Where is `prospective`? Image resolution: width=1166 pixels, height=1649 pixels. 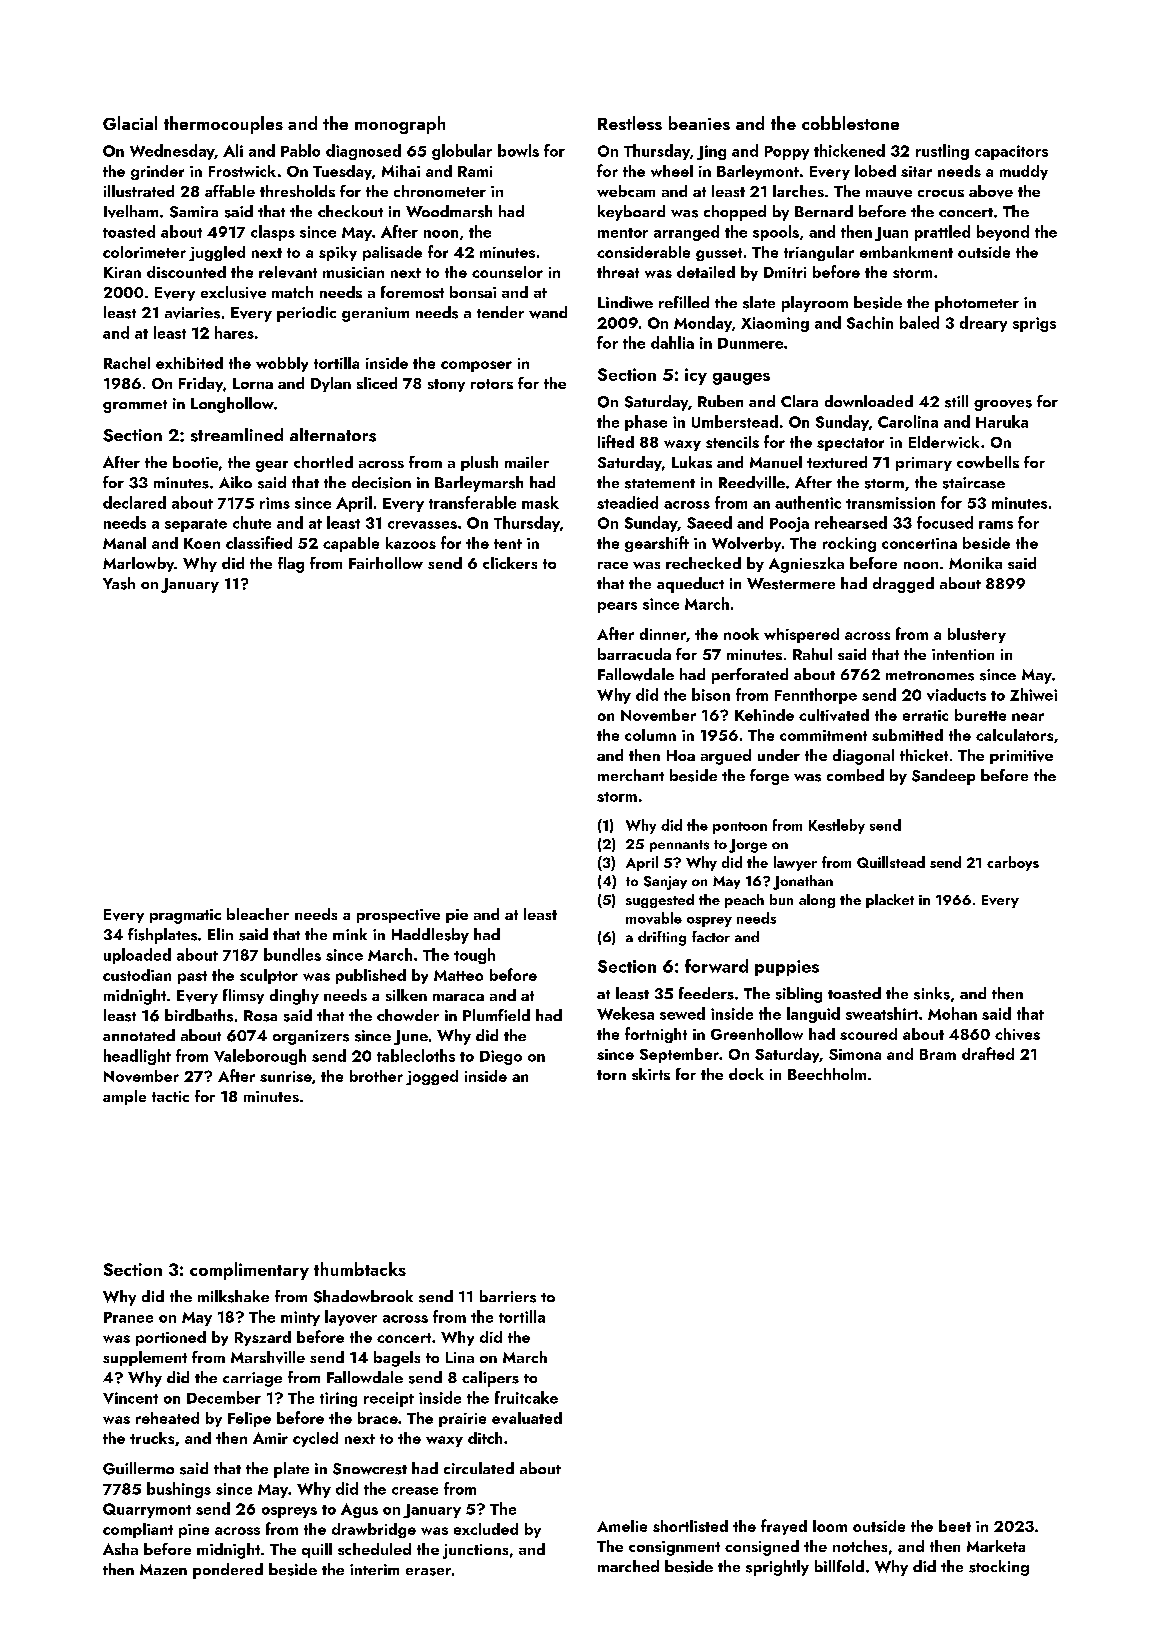 prospective is located at coordinates (398, 916).
